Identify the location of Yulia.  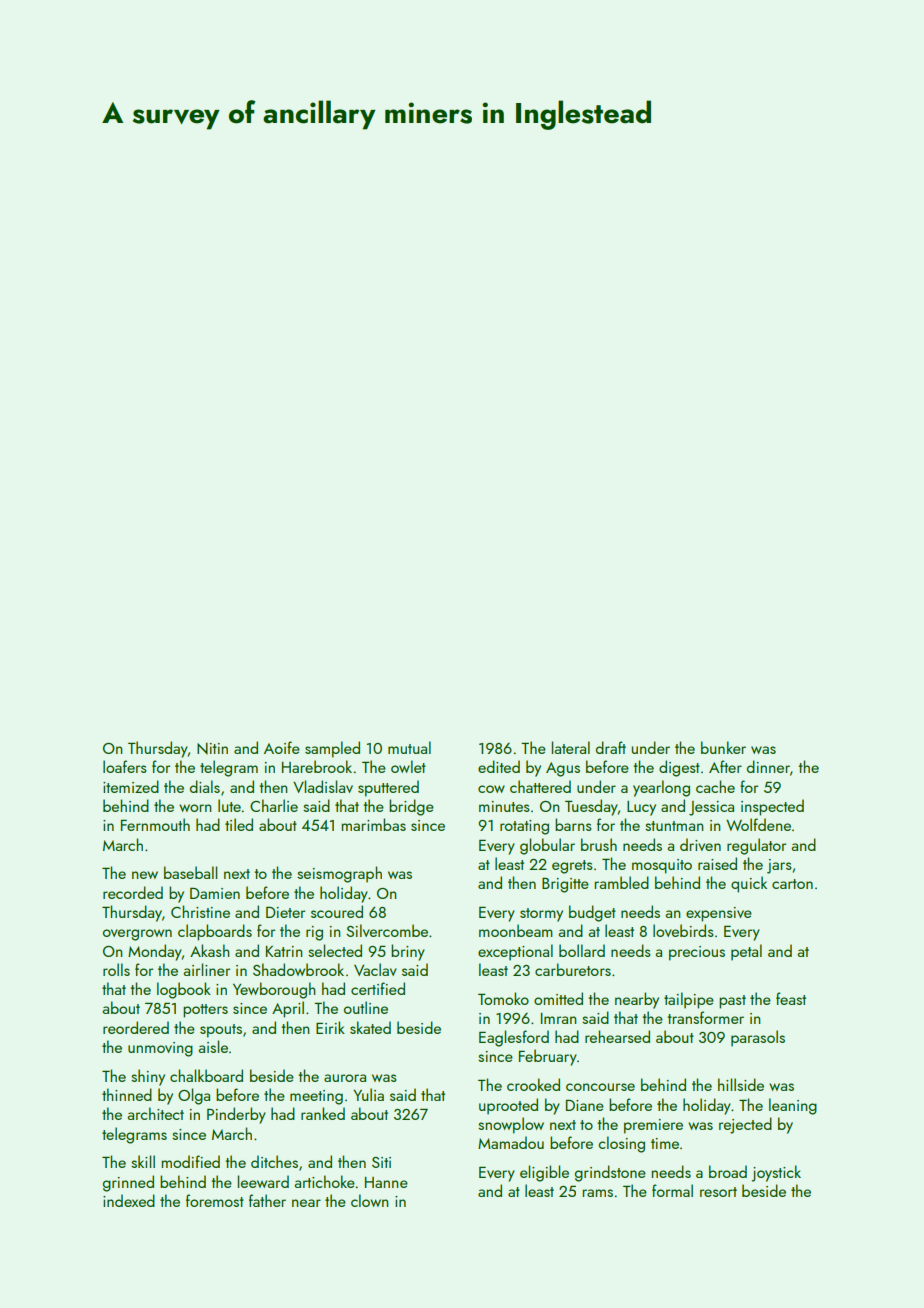
(368, 1094).
